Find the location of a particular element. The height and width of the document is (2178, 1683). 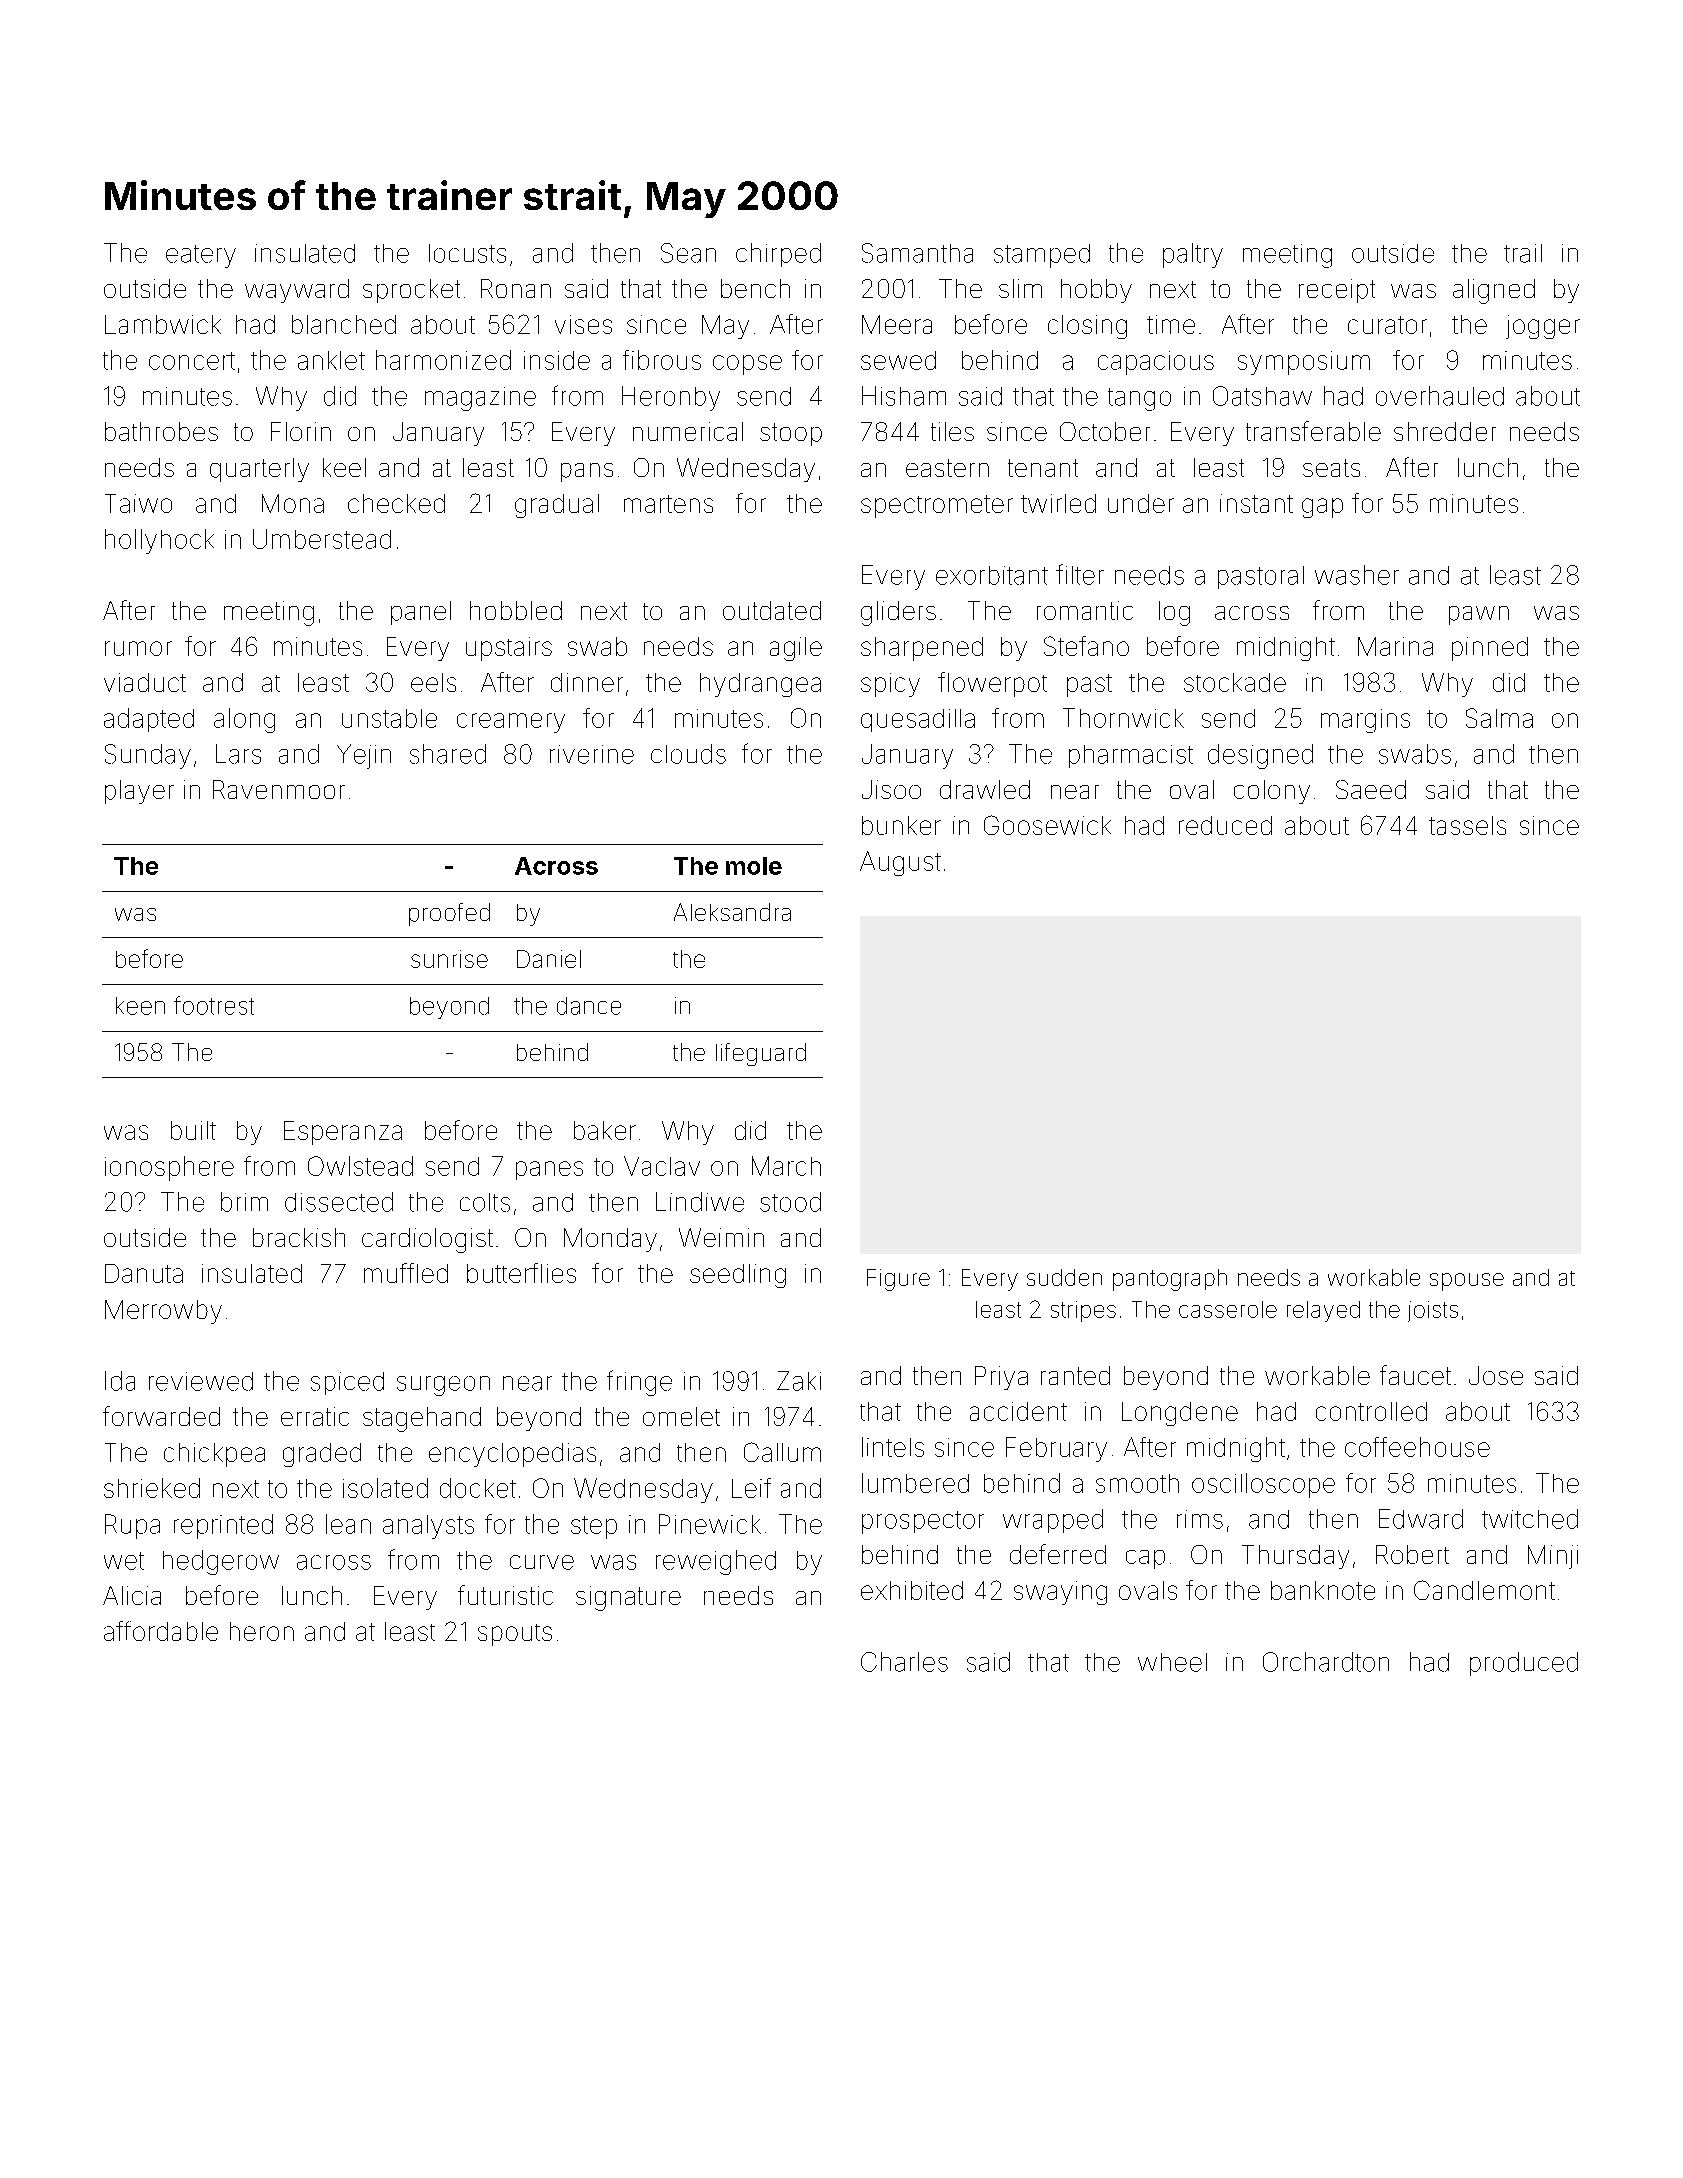

receipt is located at coordinates (1337, 291).
